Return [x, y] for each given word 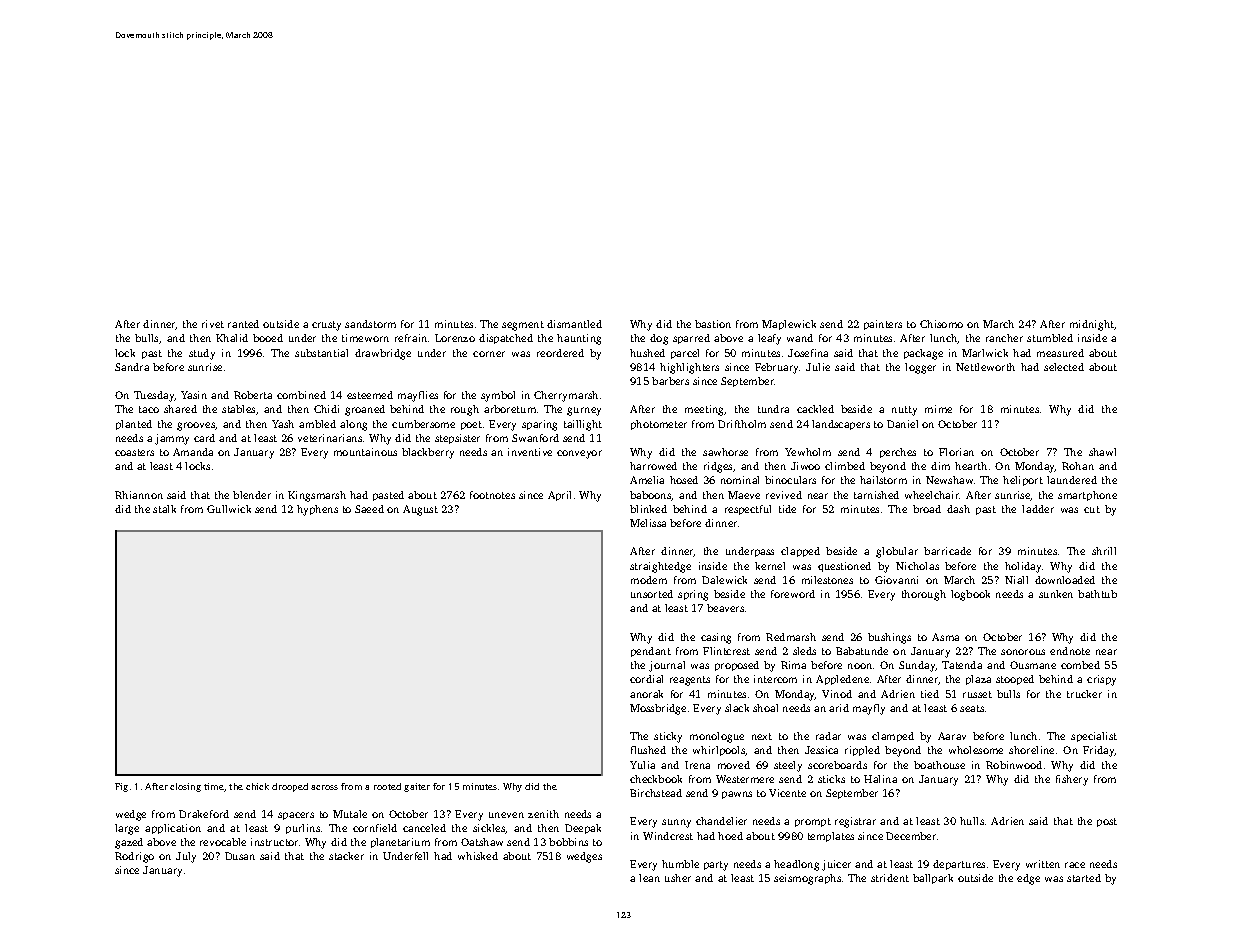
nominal [740, 480]
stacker [346, 856]
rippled [862, 751]
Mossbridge [658, 709]
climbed [845, 466]
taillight [583, 425]
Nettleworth [985, 367]
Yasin [194, 395]
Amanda [193, 452]
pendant [651, 652]
